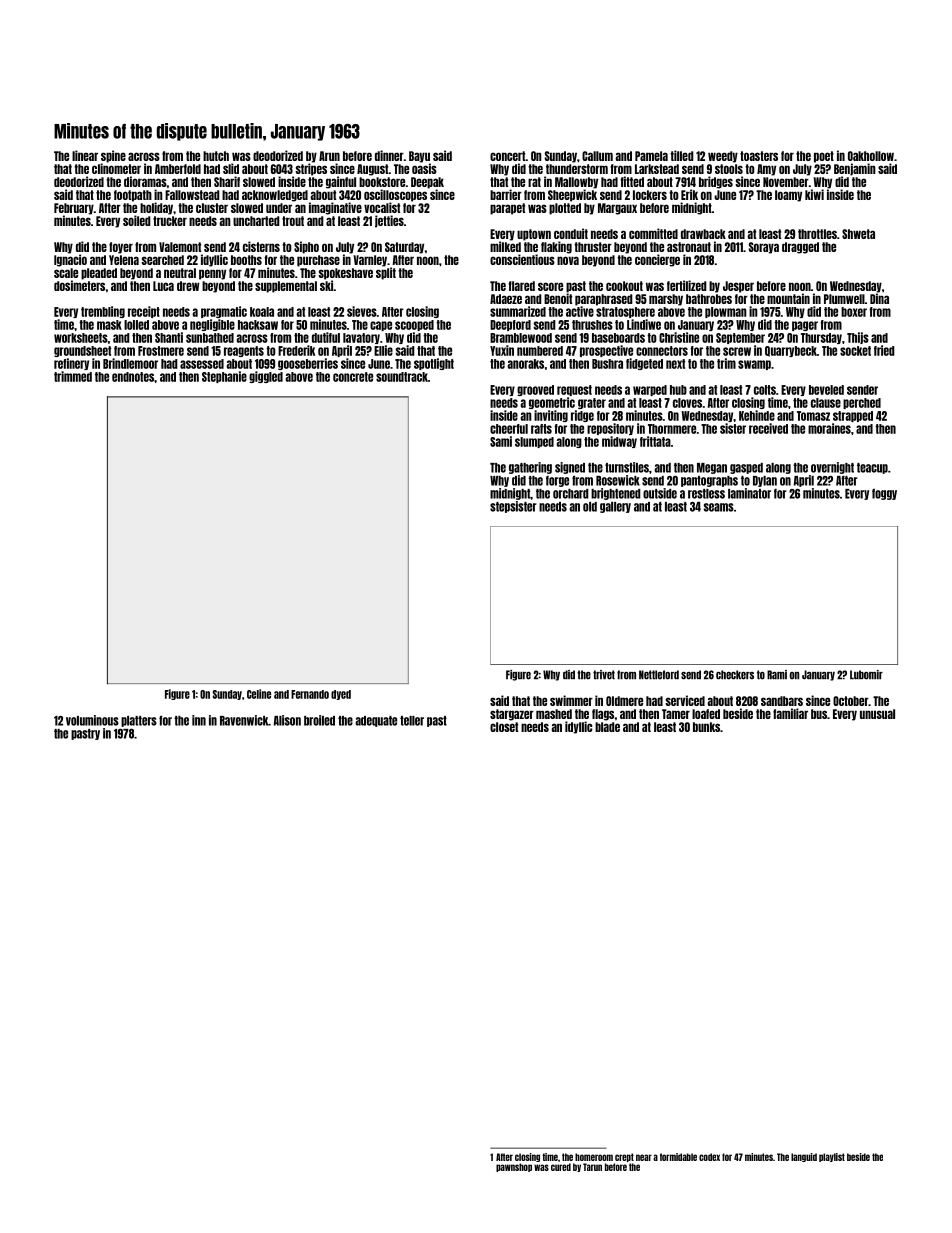  What do you see at coordinates (862, 403) in the page?
I see `perched` at bounding box center [862, 403].
